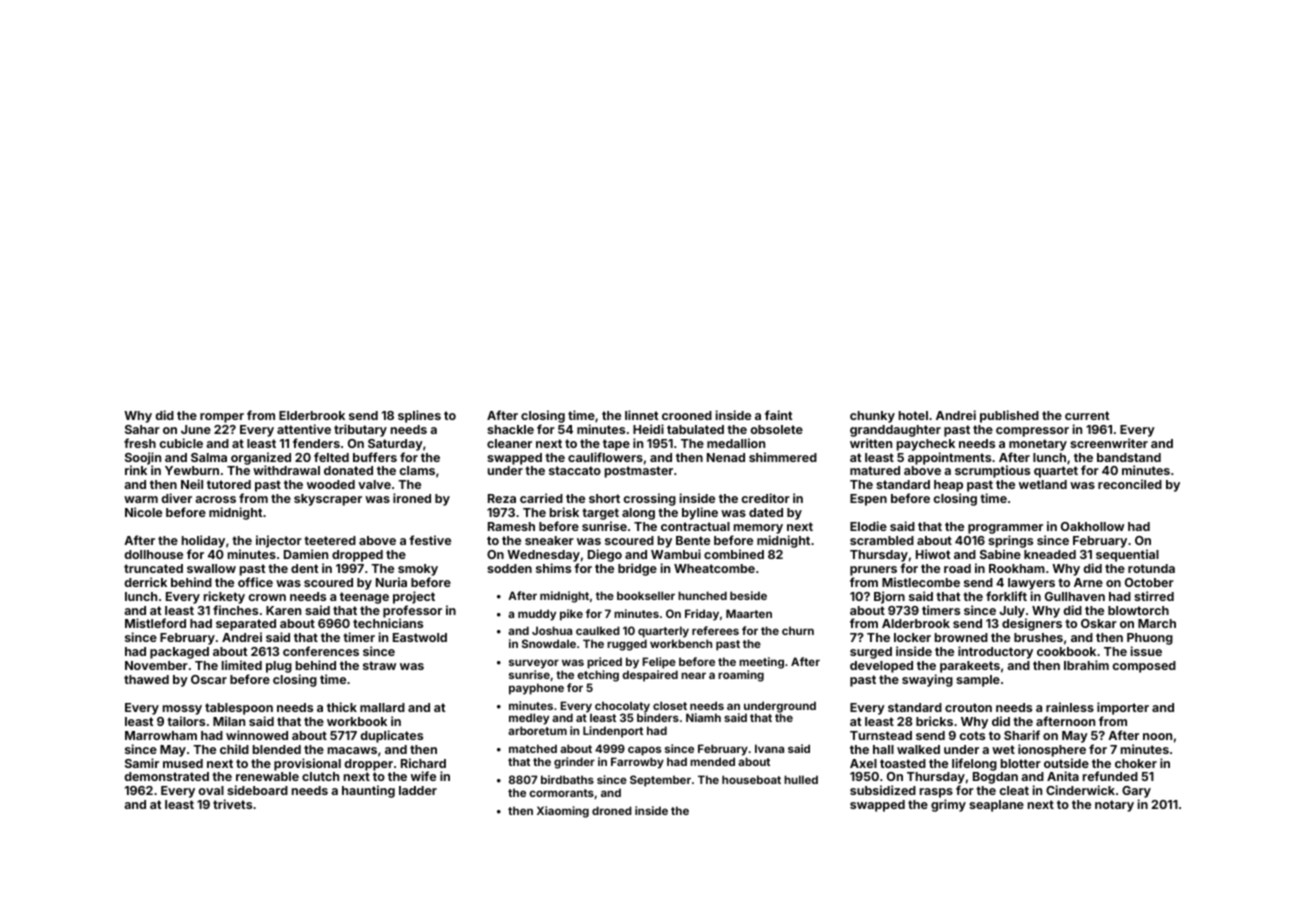  I want to click on Bjorn, so click(889, 597).
